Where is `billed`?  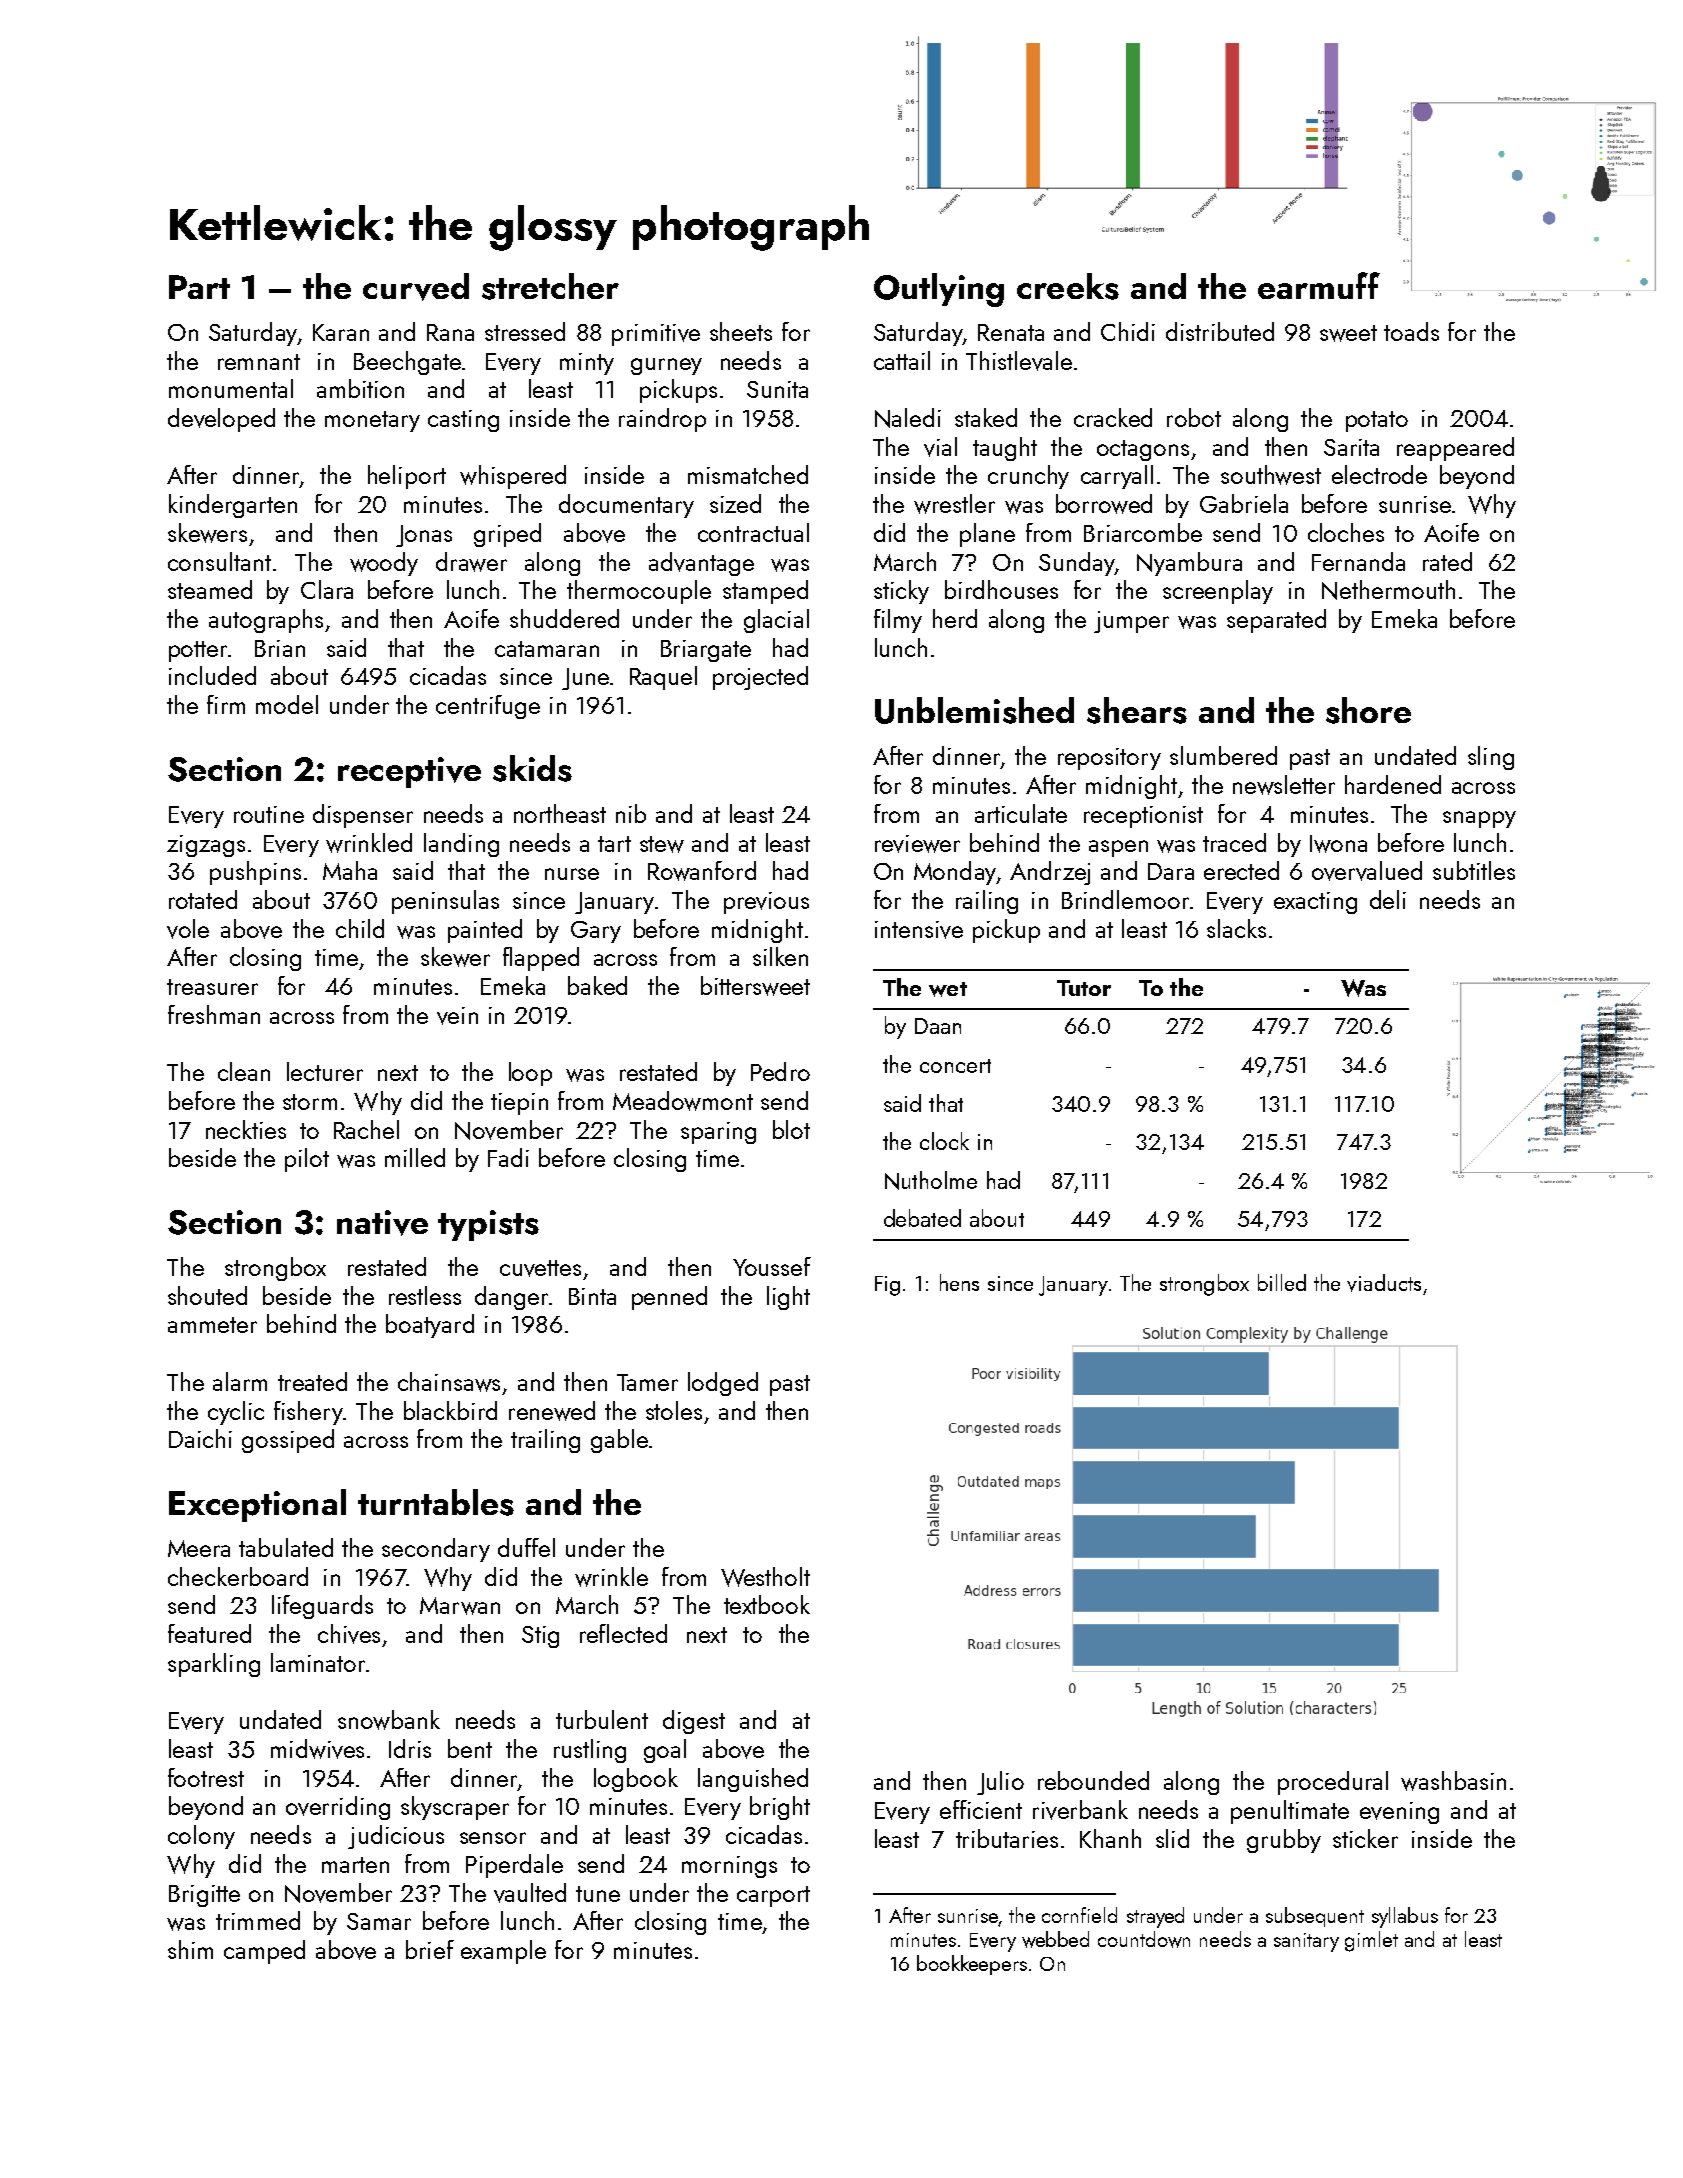
billed is located at coordinates (1282, 1282).
